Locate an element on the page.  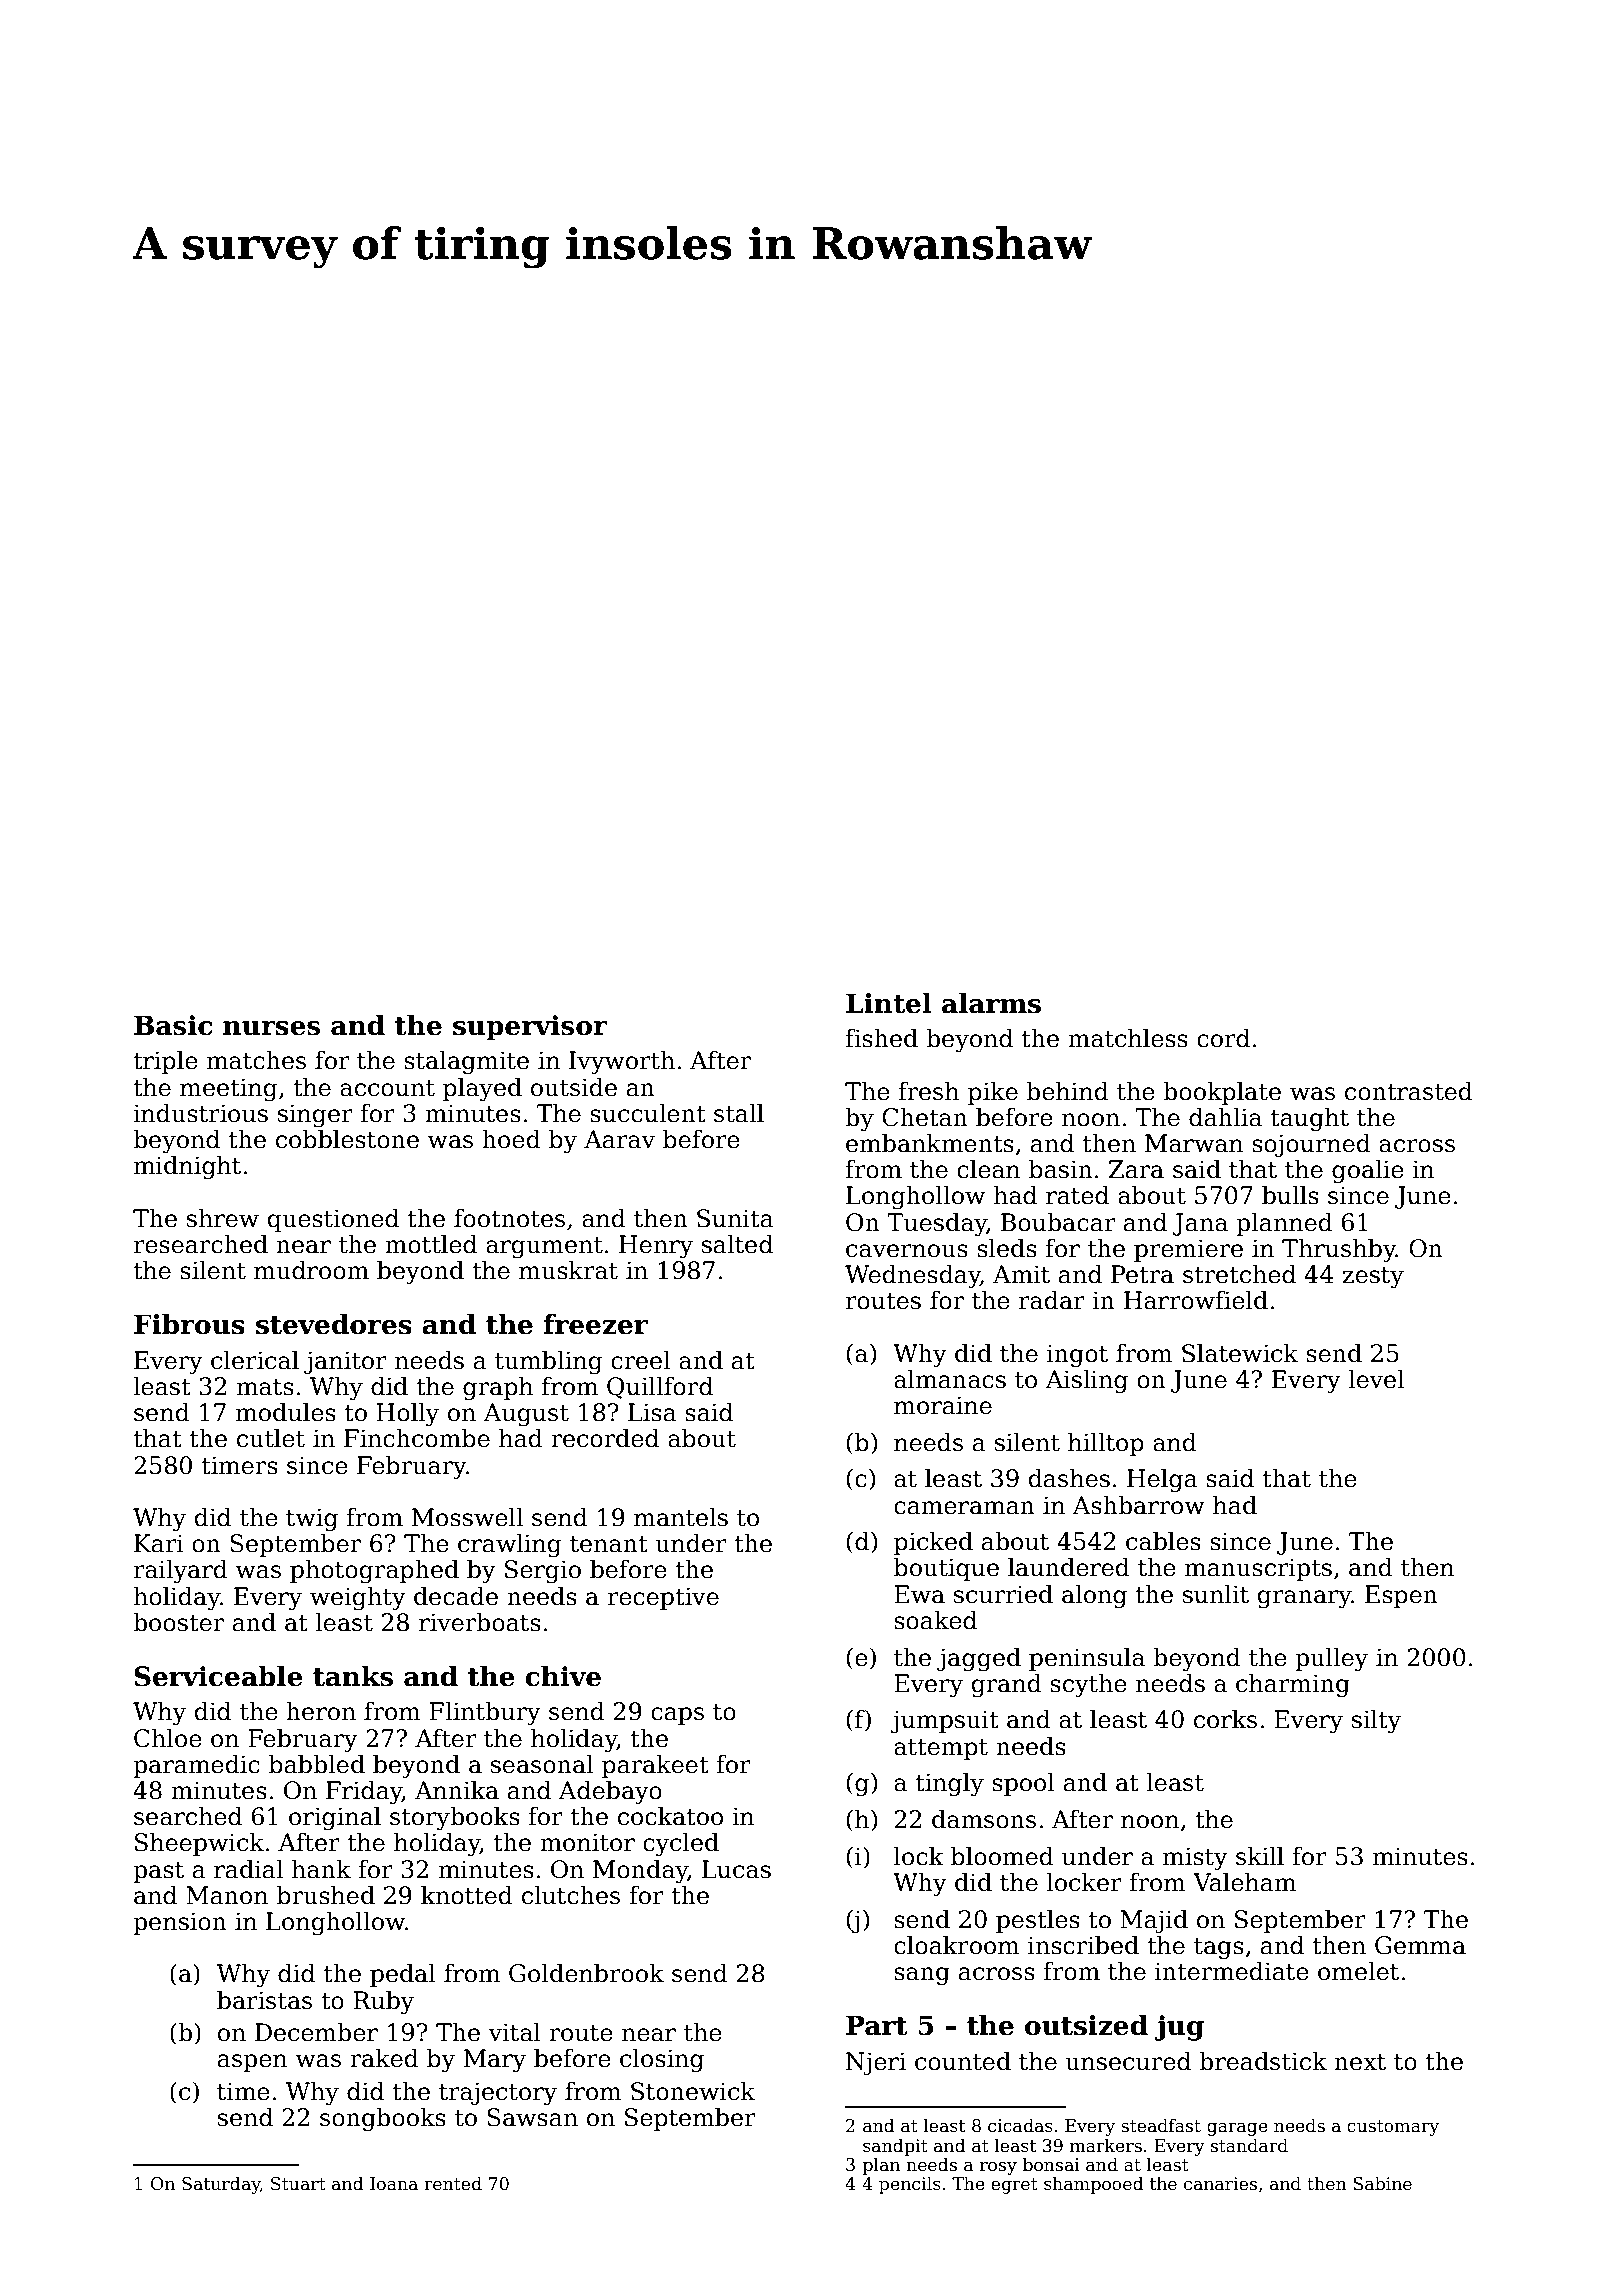
Helga is located at coordinates (1162, 1480).
